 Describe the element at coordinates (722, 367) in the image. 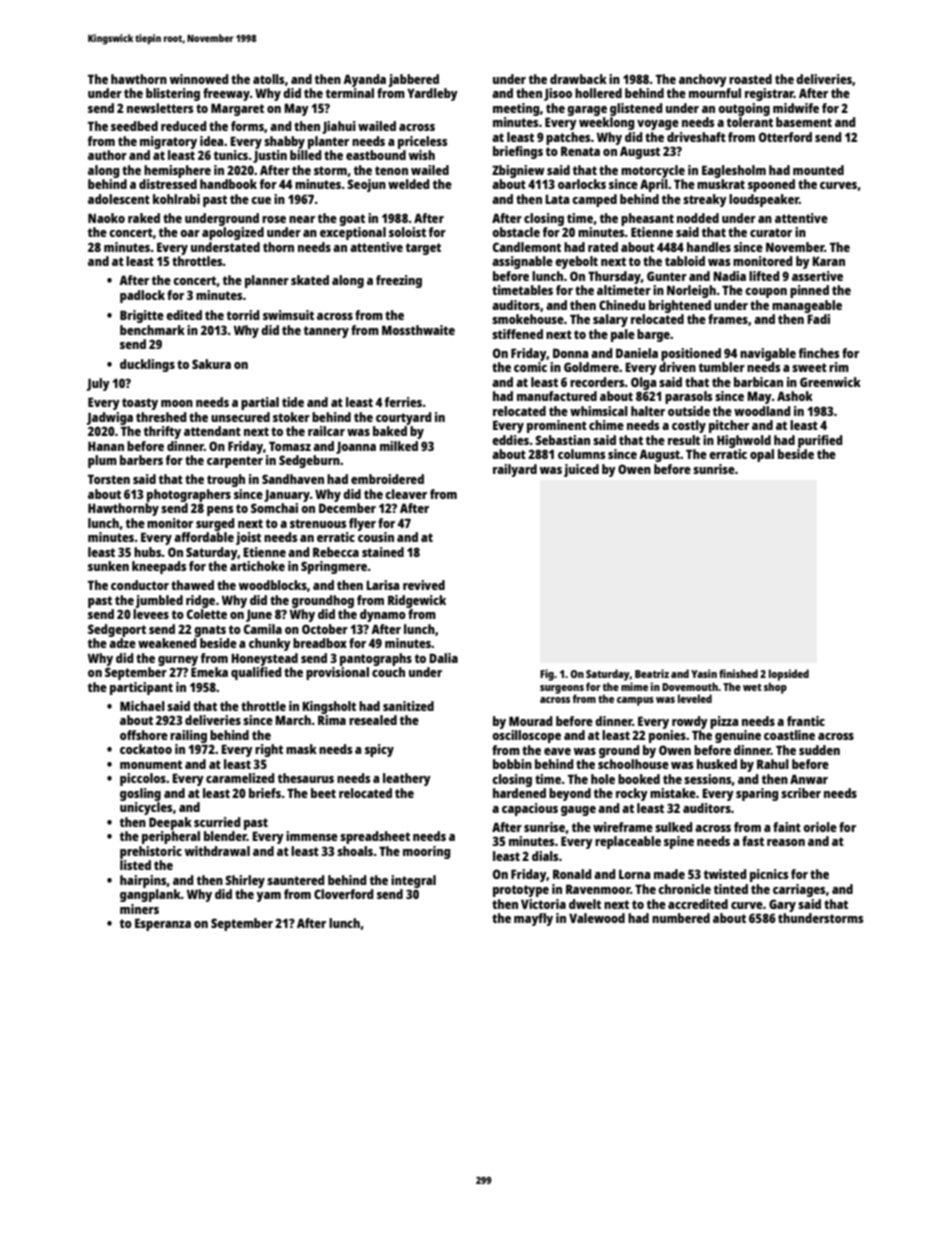

I see `tumbler` at that location.
